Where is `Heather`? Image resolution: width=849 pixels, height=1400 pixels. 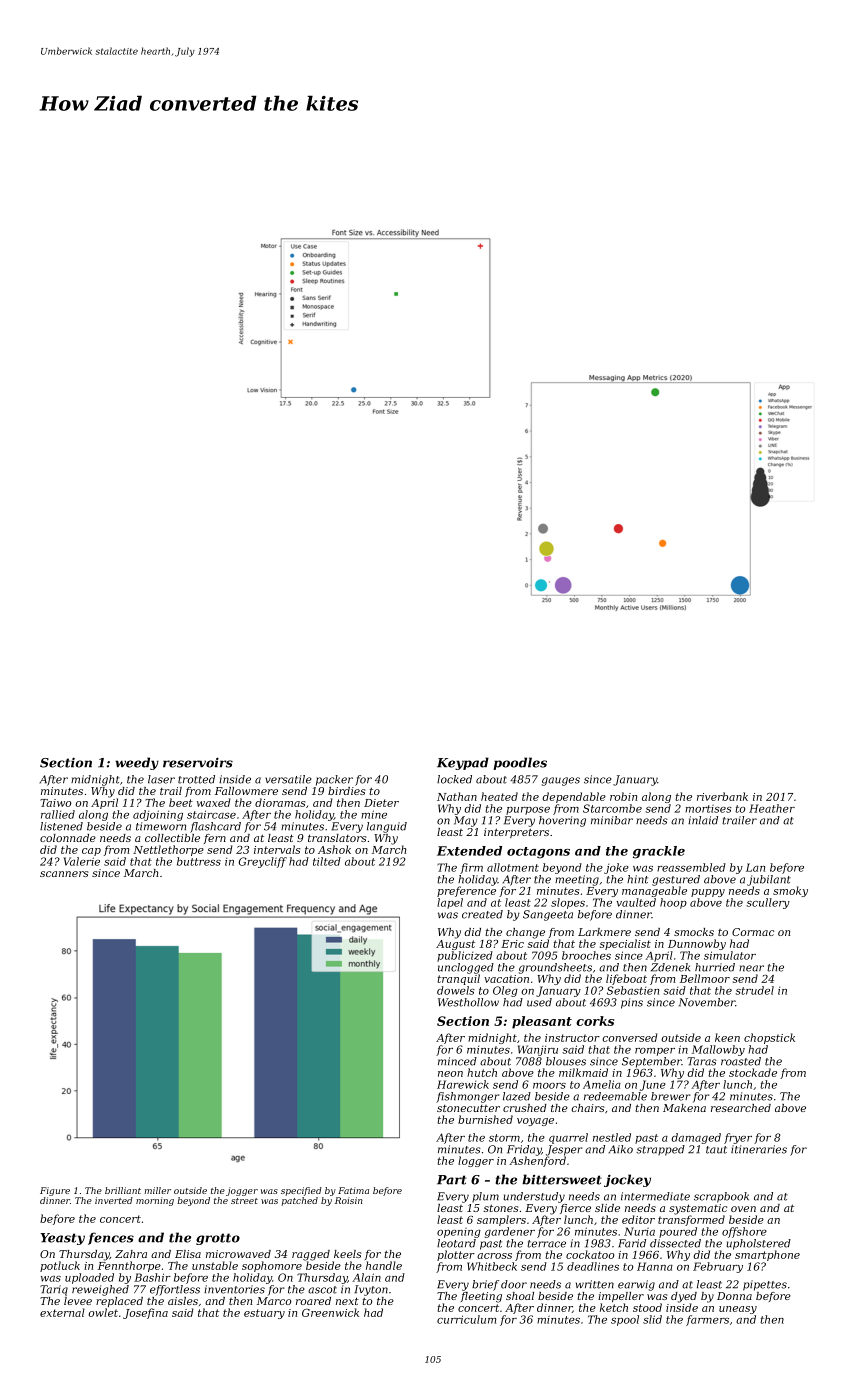 Heather is located at coordinates (772, 808).
